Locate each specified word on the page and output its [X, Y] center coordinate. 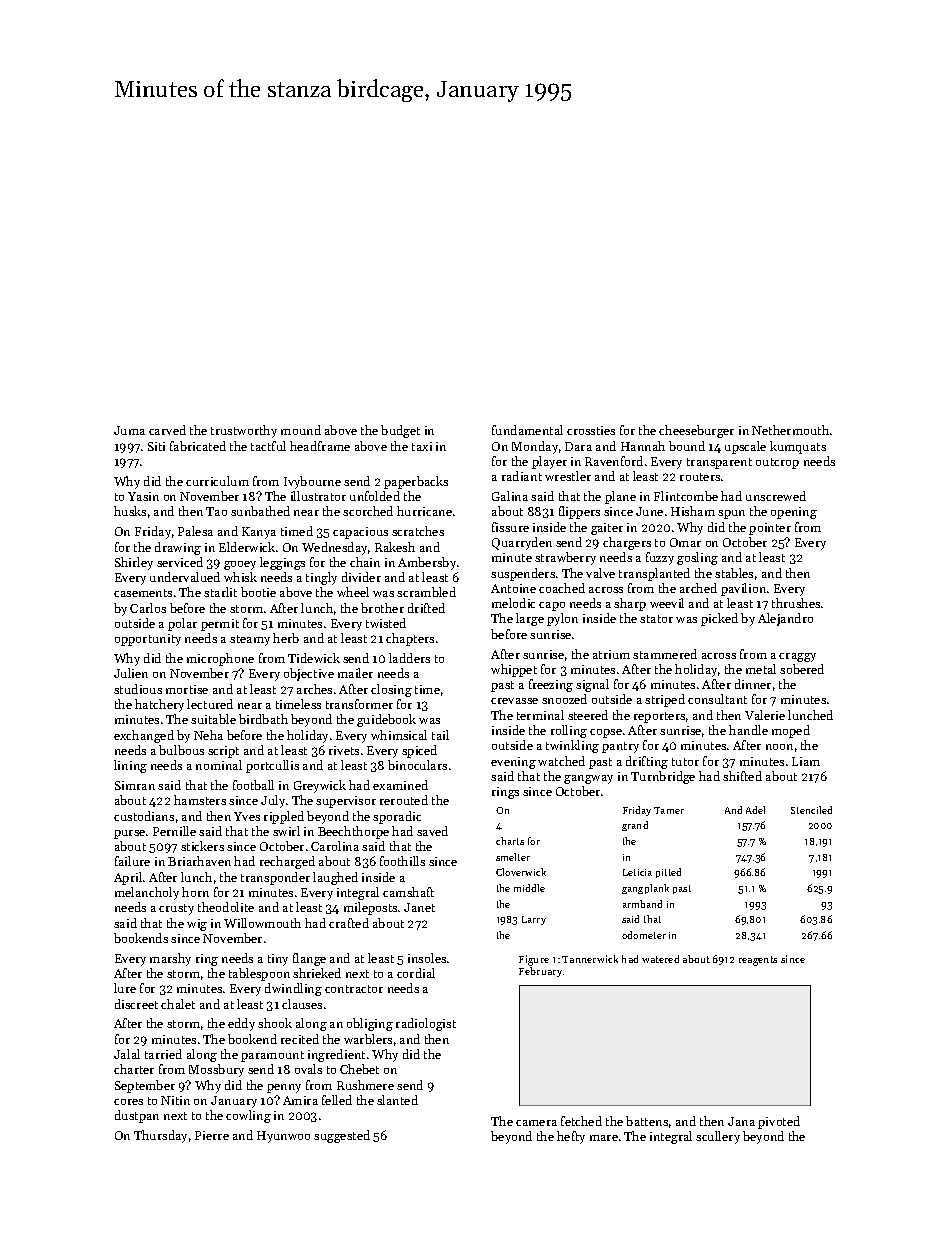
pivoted [779, 1122]
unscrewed [776, 496]
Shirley [134, 563]
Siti [156, 446]
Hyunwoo [283, 1137]
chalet [178, 1004]
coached [562, 588]
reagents [758, 961]
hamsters [200, 800]
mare [604, 1138]
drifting [647, 762]
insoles [427, 958]
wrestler [568, 476]
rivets [344, 750]
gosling [697, 558]
